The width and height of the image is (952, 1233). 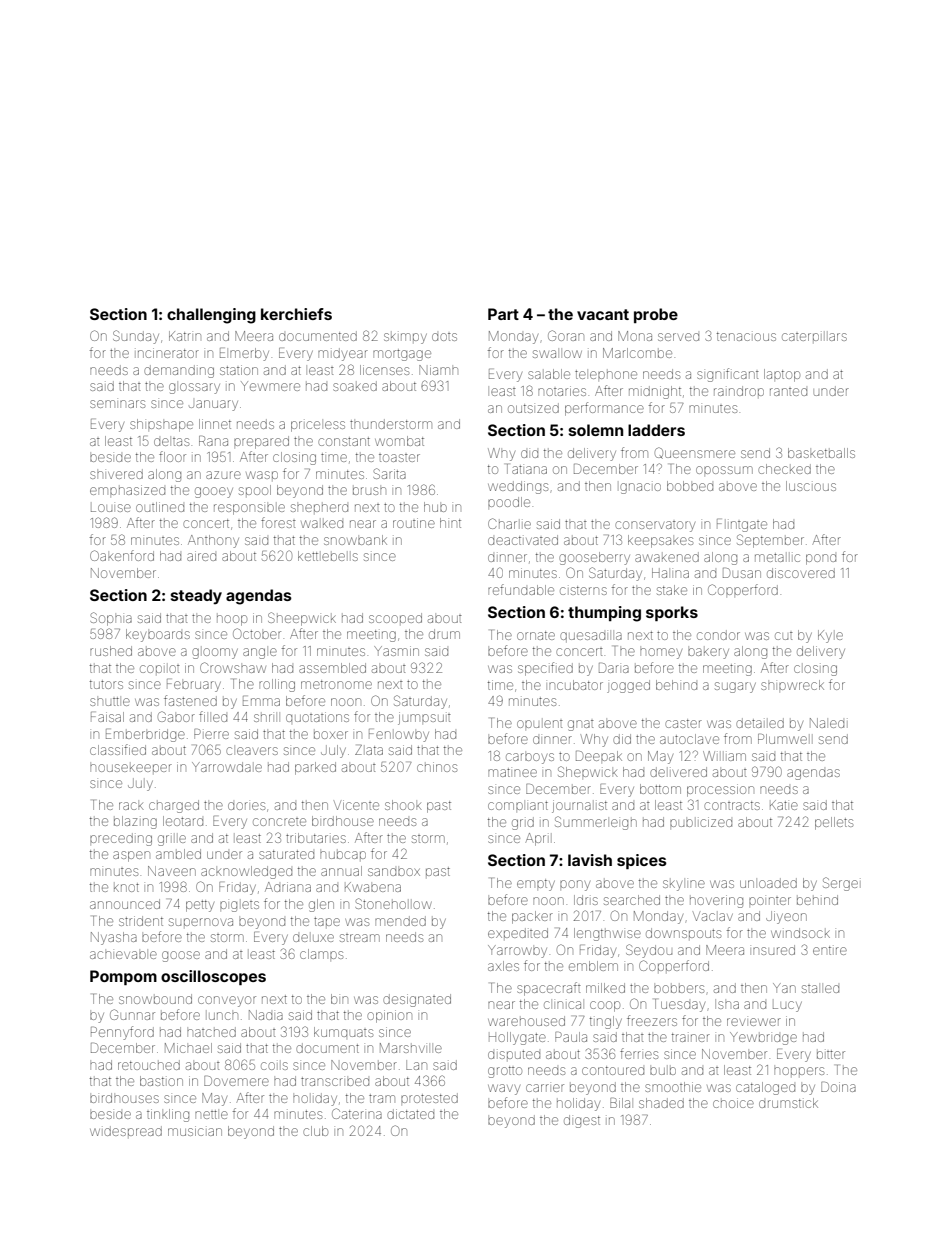 What do you see at coordinates (784, 469) in the image?
I see `checked` at bounding box center [784, 469].
